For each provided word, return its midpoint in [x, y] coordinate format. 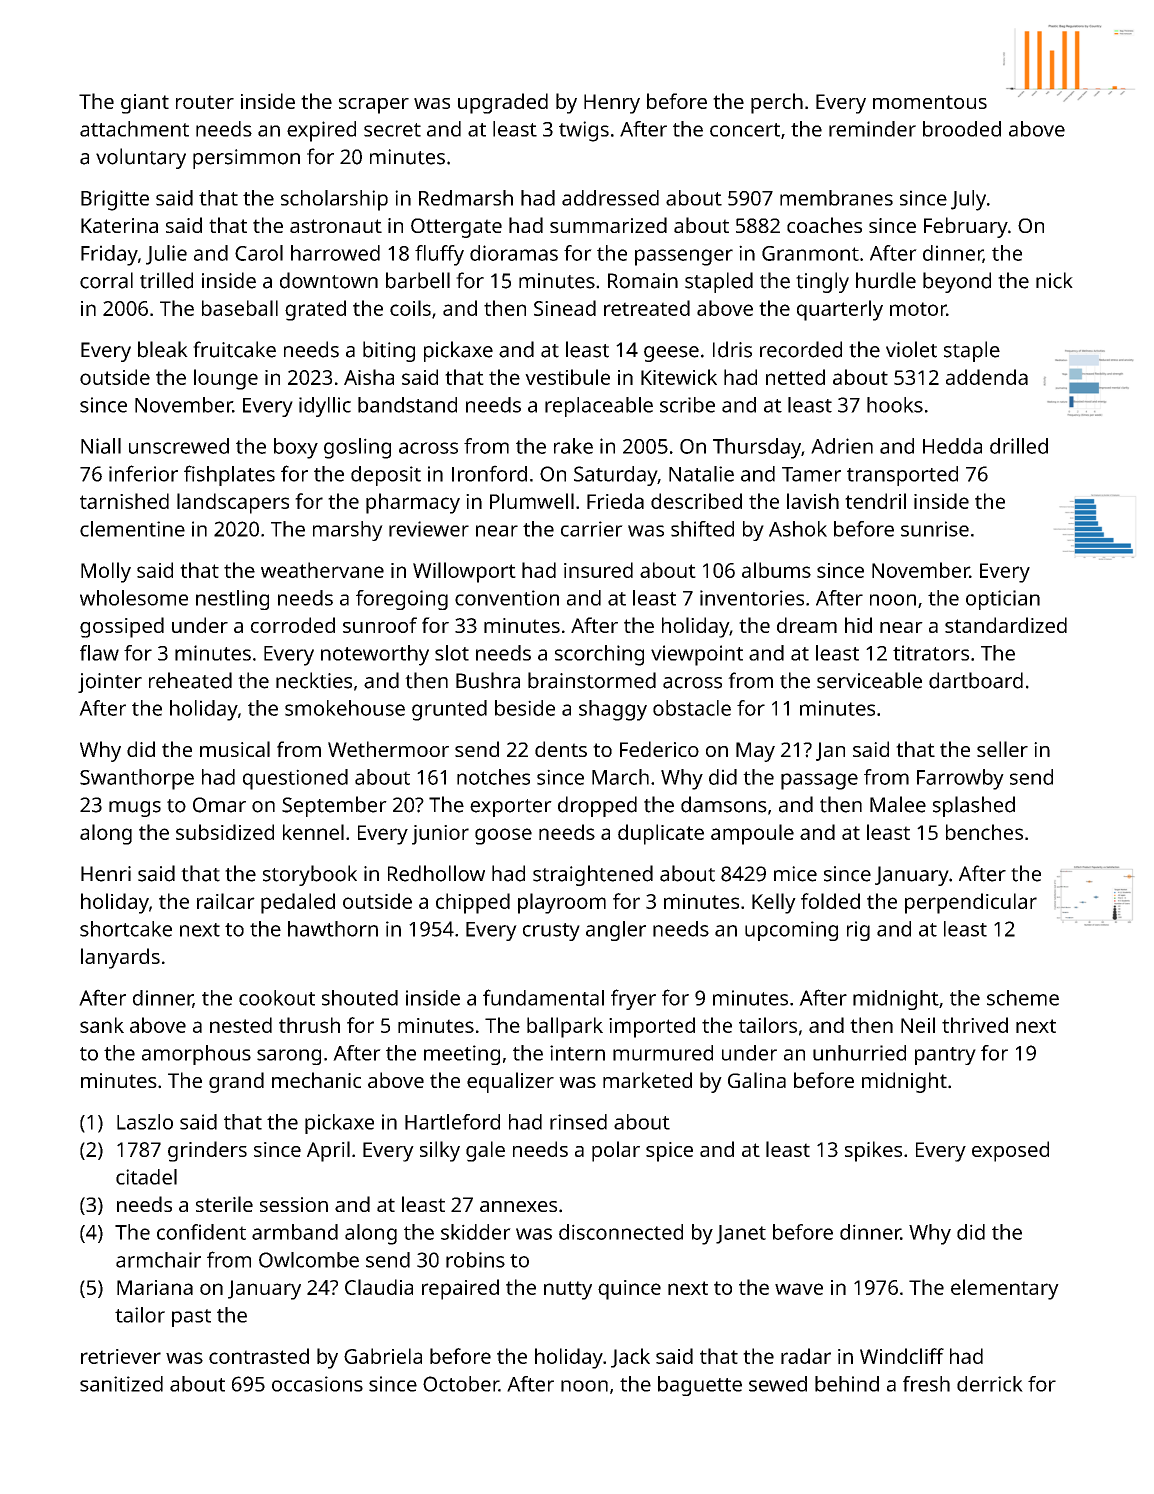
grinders [207, 1151]
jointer [110, 683]
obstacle [692, 708]
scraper [374, 106]
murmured [663, 1053]
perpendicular [971, 903]
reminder [872, 129]
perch [777, 103]
